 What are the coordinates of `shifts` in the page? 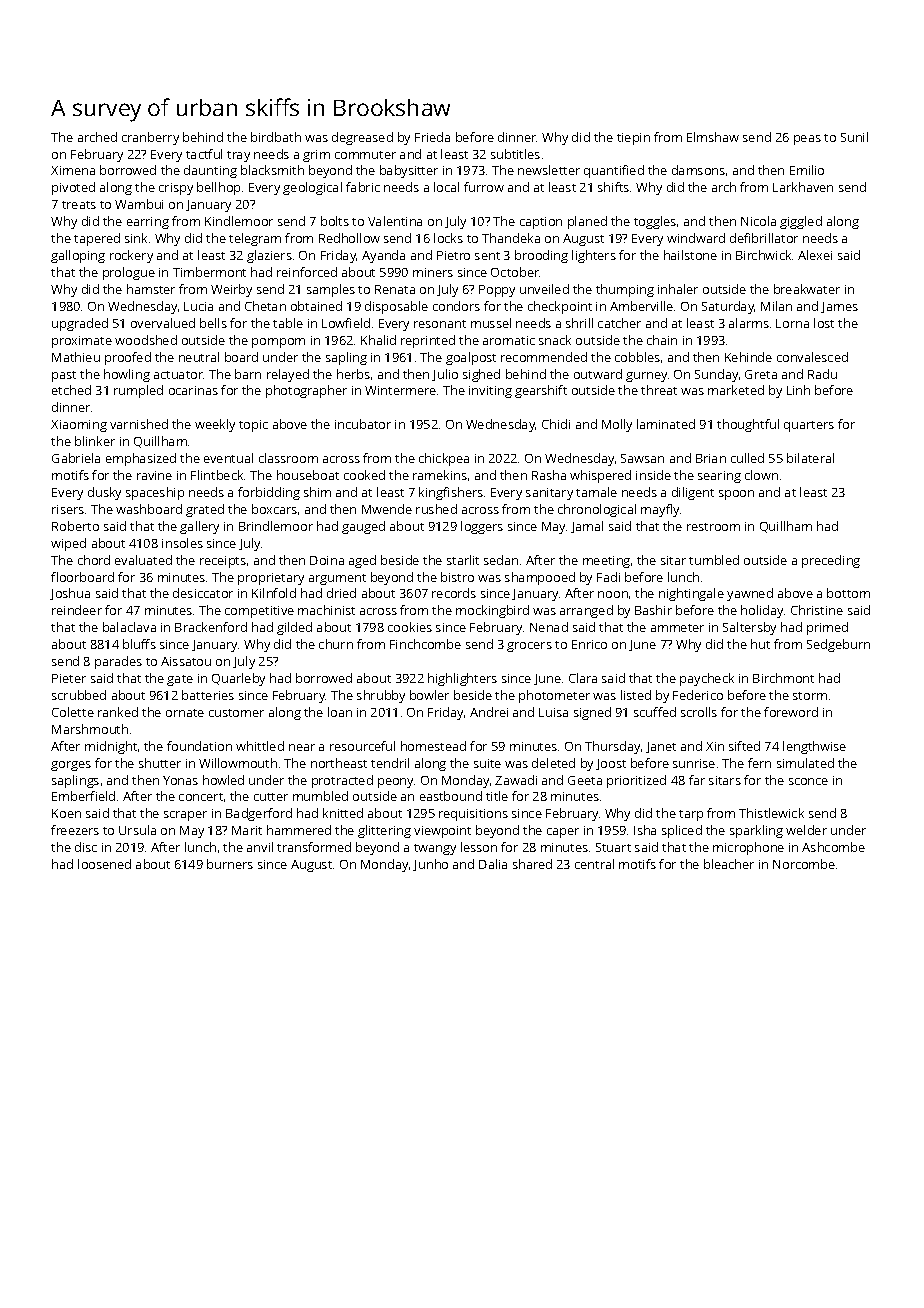 It's located at (613, 187).
